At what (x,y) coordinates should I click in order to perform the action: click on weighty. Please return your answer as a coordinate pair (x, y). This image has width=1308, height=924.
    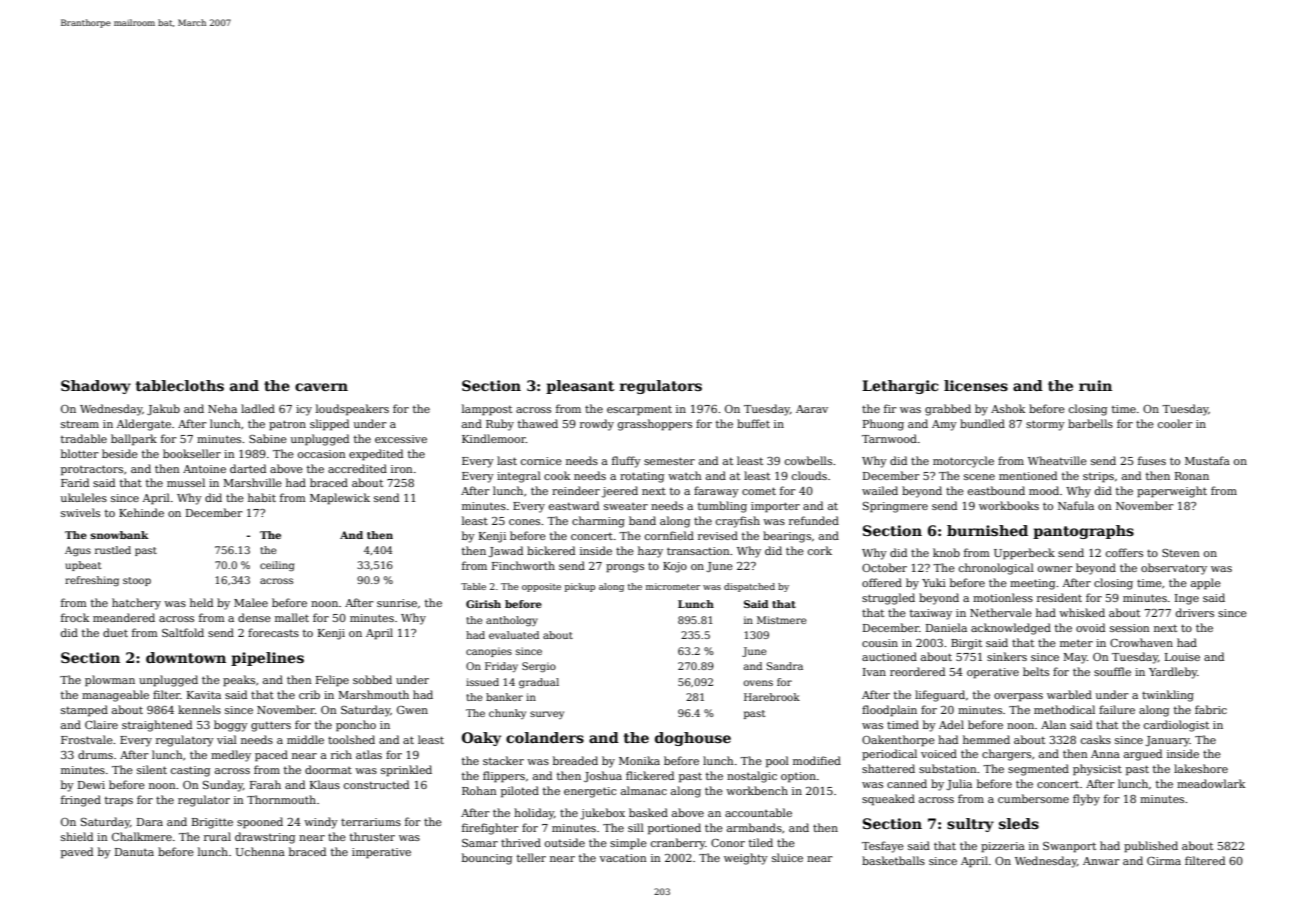
    Looking at the image, I should click on (746, 859).
